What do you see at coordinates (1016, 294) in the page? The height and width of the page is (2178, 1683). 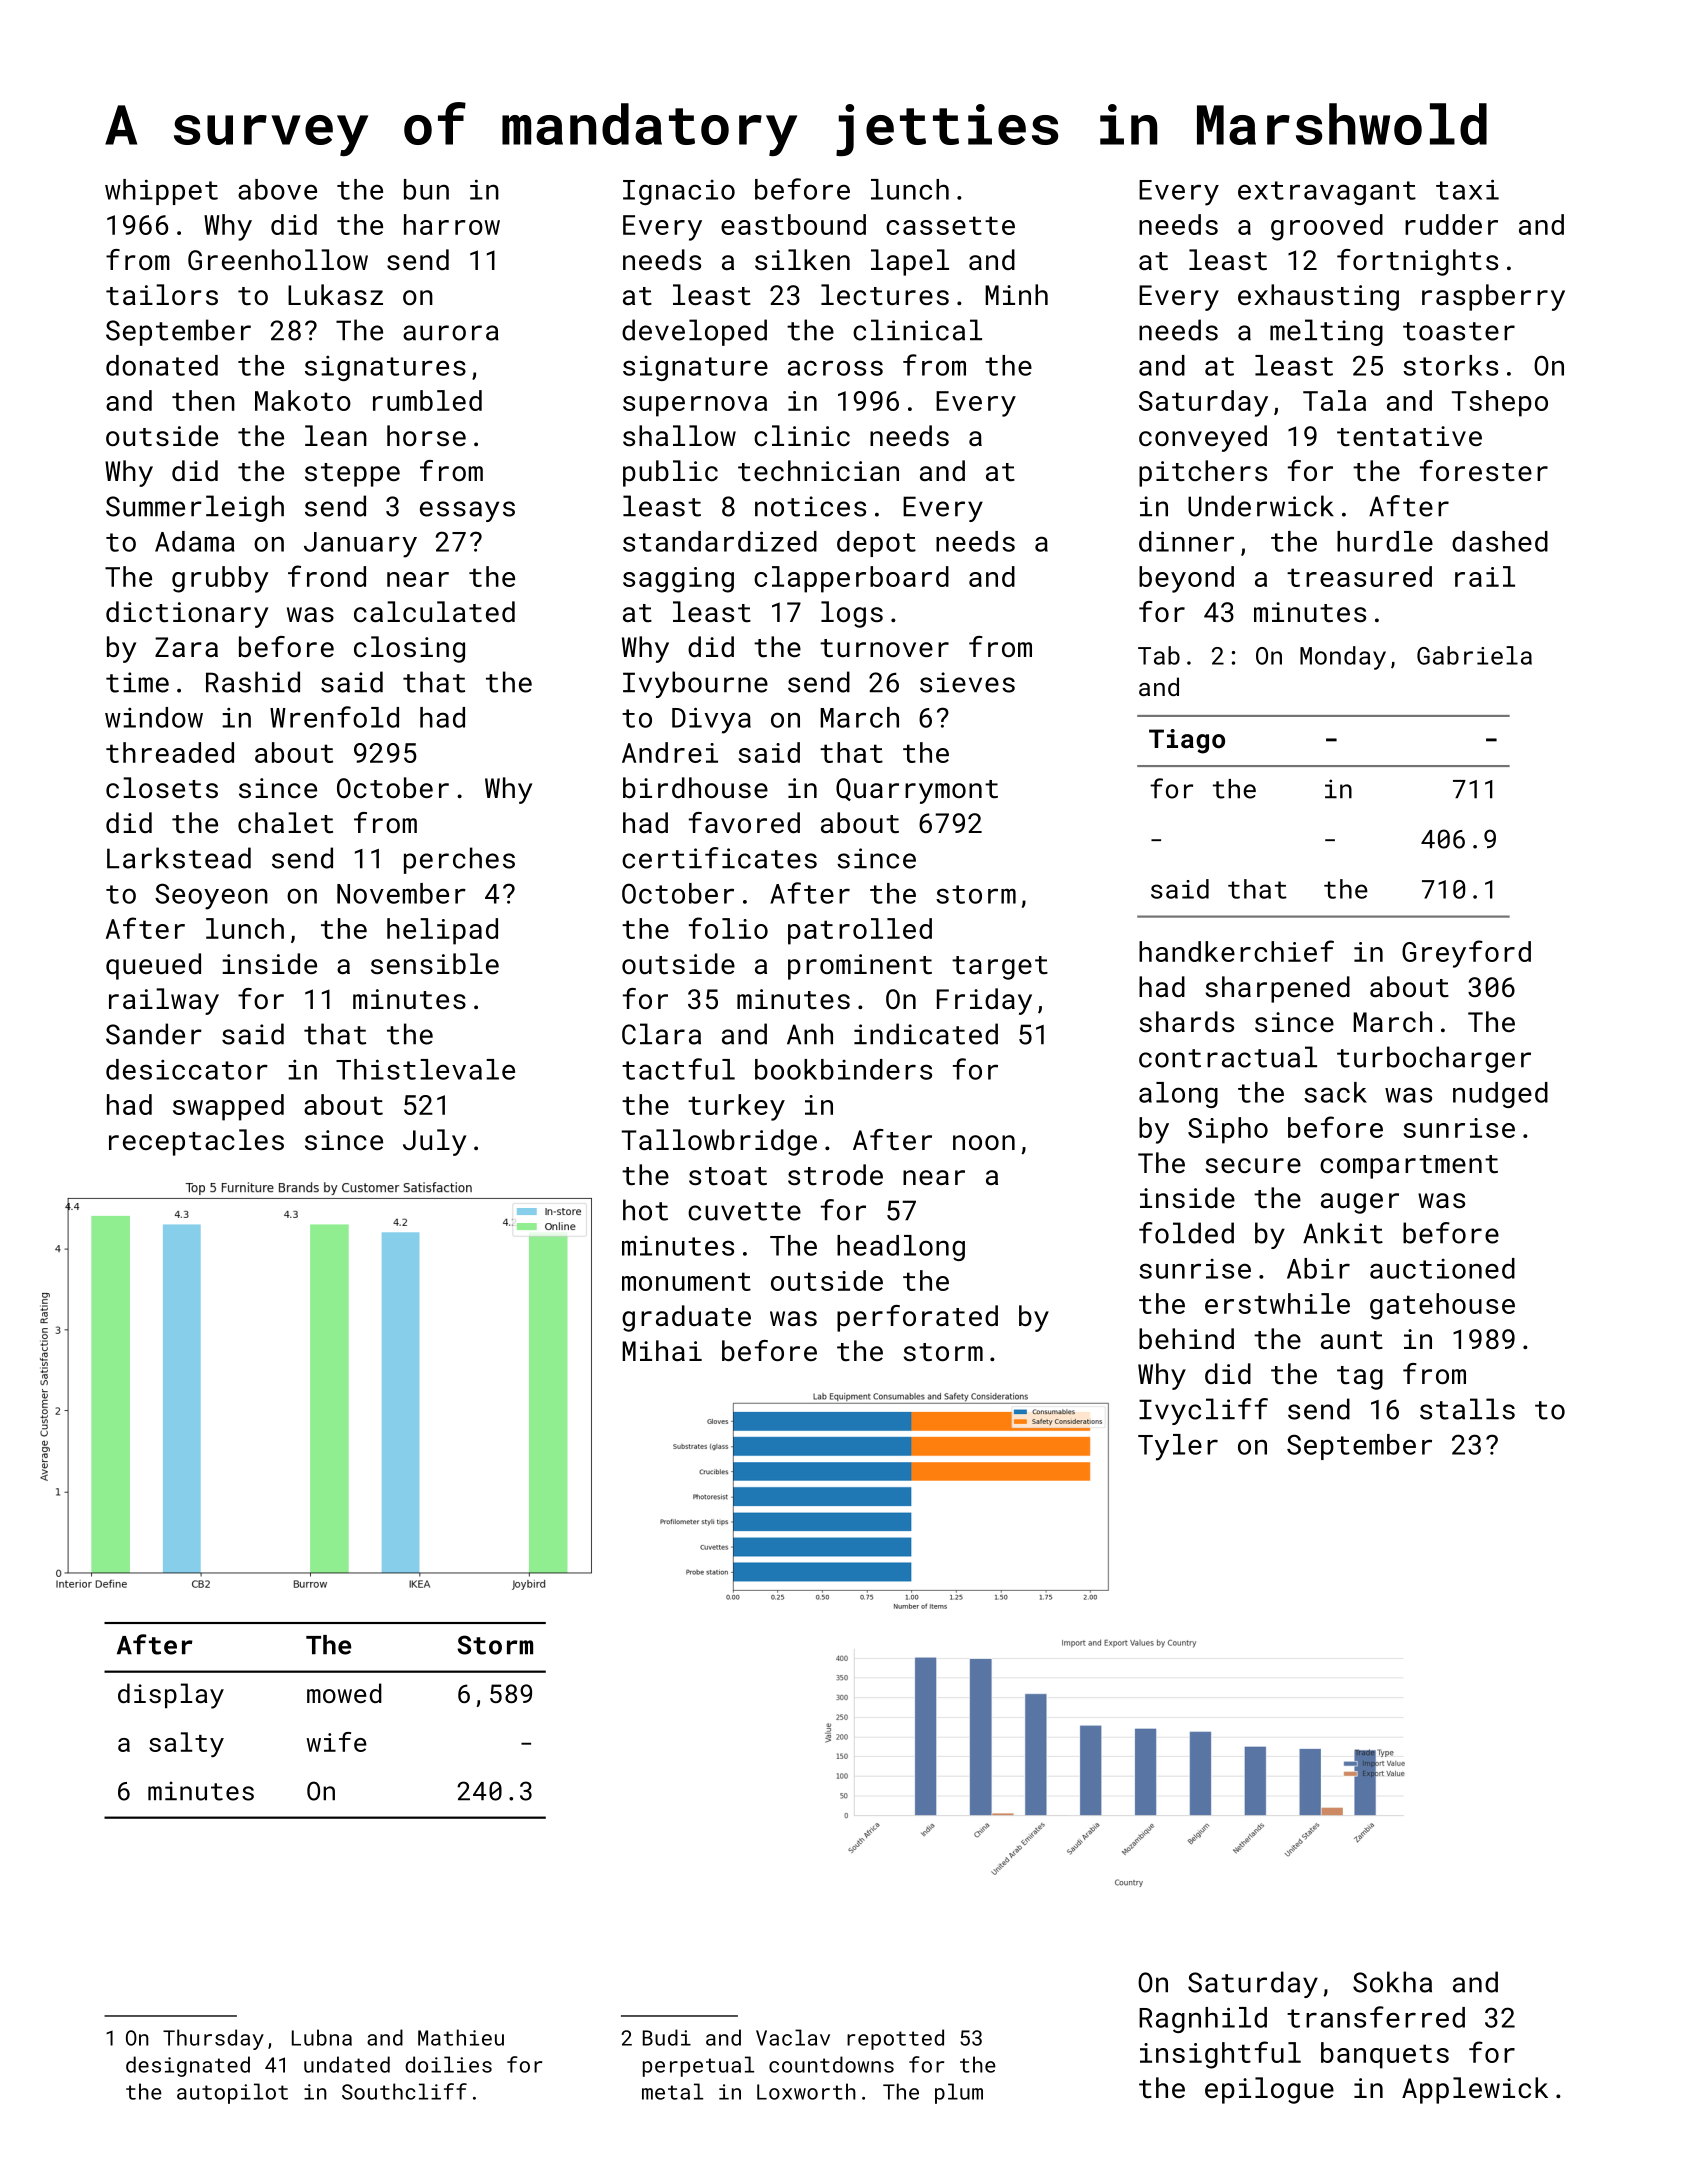 I see `Minh` at bounding box center [1016, 294].
